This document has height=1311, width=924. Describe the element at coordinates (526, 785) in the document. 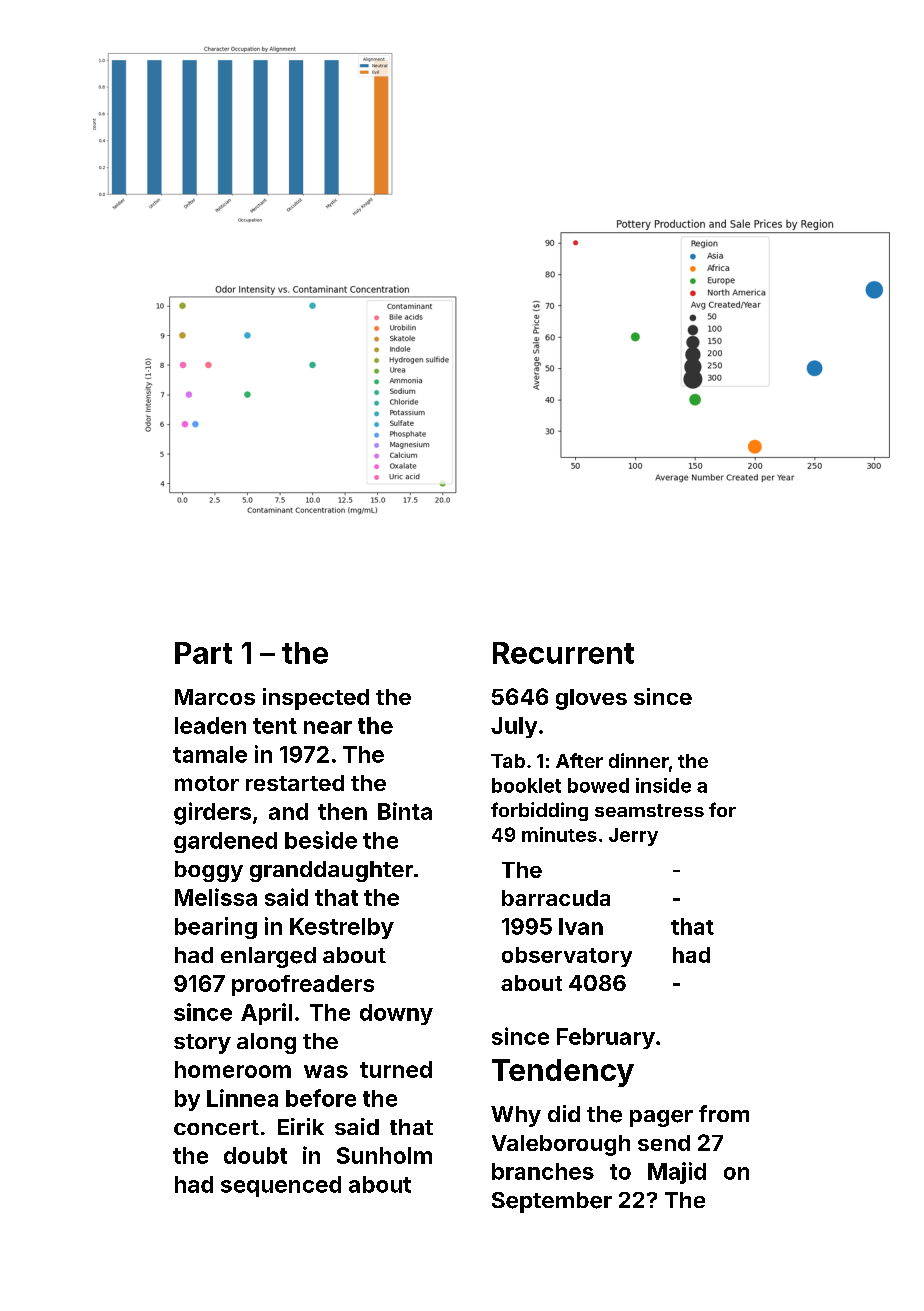

I see `booklet` at that location.
